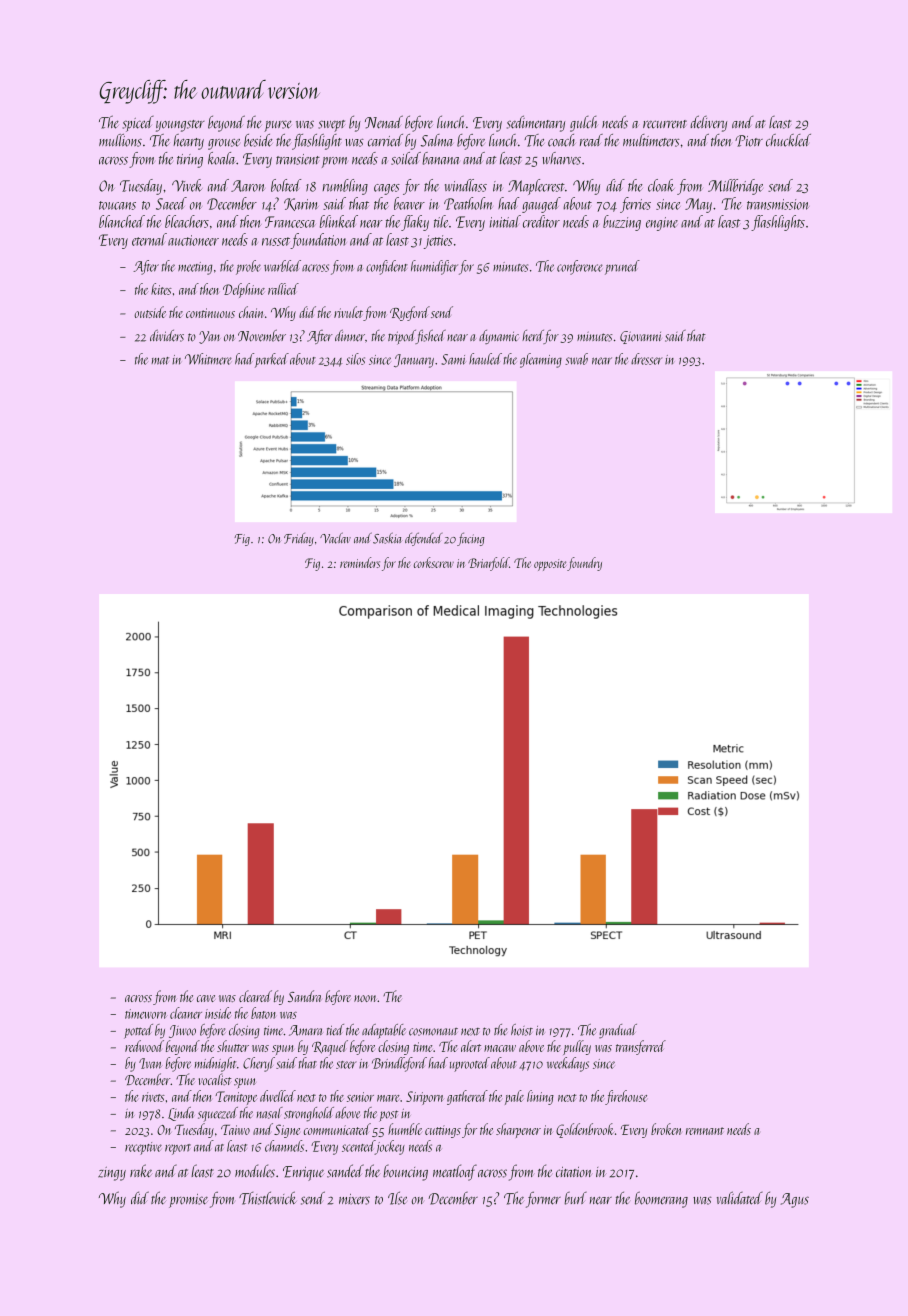  What do you see at coordinates (646, 359) in the document?
I see `dresser` at bounding box center [646, 359].
